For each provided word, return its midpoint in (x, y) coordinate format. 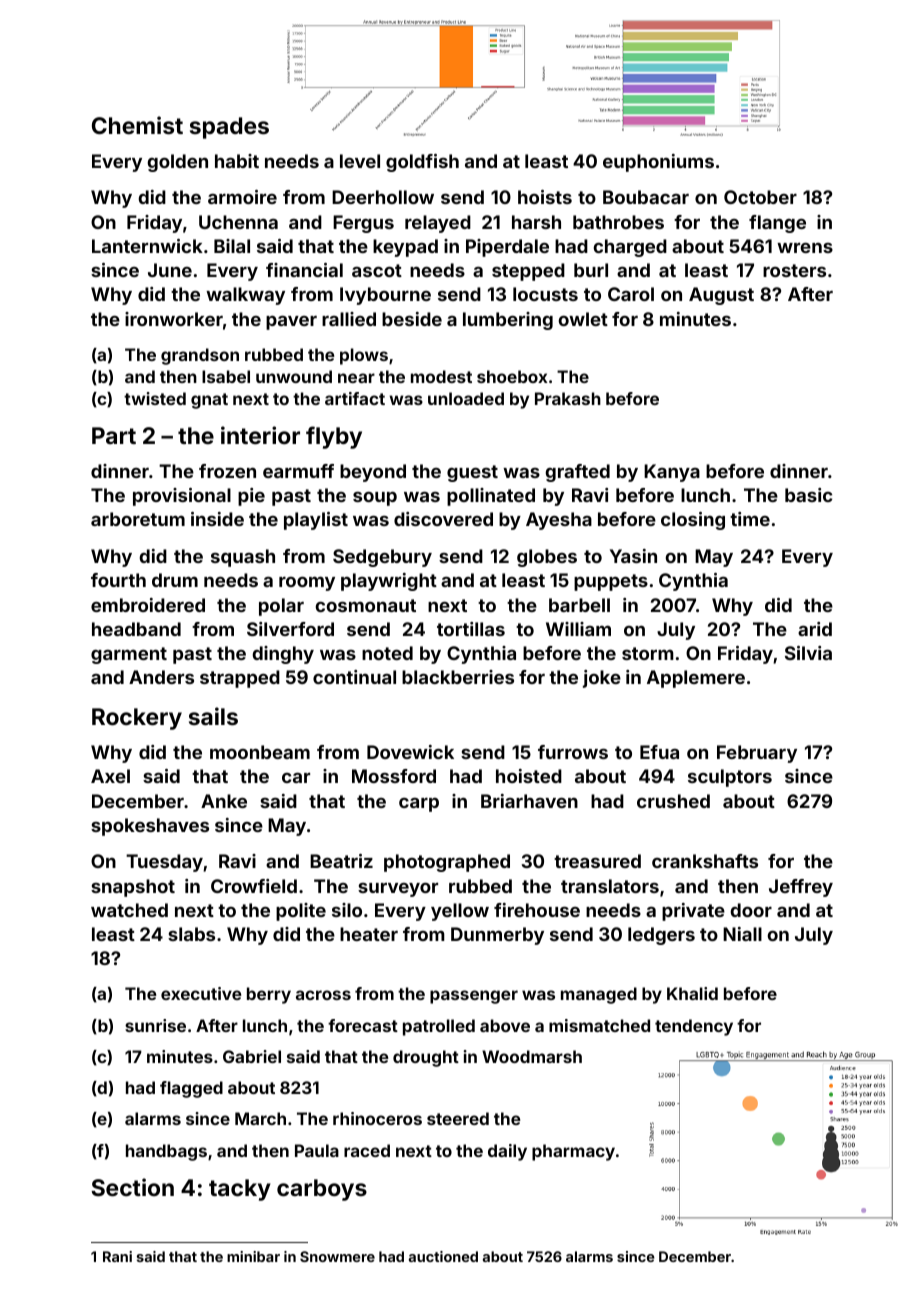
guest (472, 473)
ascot (377, 270)
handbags (166, 1152)
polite (301, 912)
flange (777, 224)
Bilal (232, 246)
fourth (118, 580)
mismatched (599, 1025)
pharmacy (573, 1152)
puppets (611, 582)
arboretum (138, 519)
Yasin (633, 556)
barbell (579, 605)
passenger (474, 997)
